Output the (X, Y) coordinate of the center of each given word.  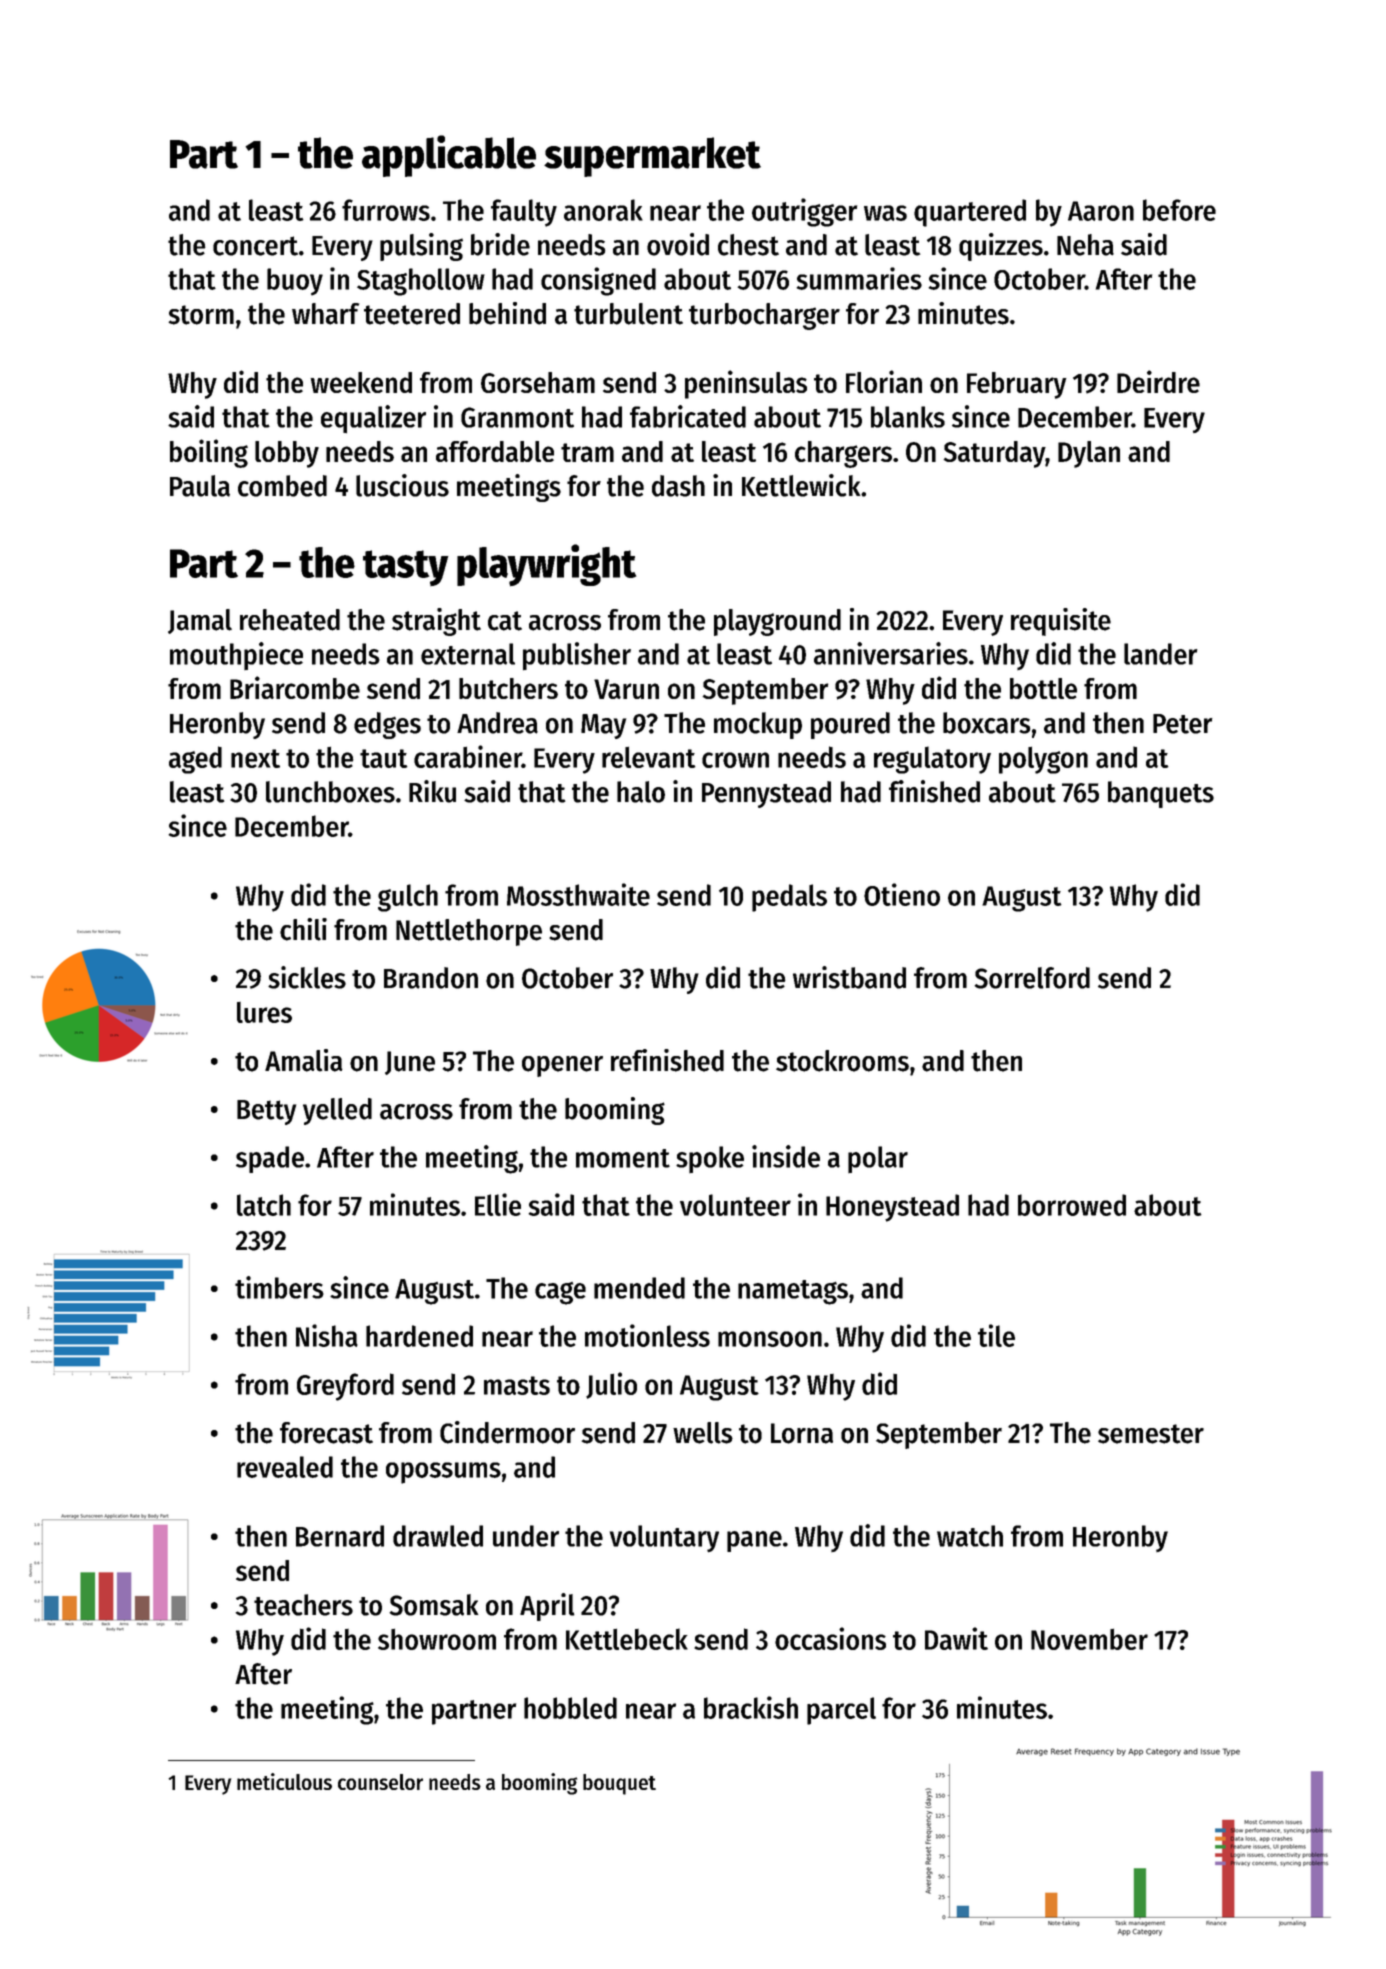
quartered (970, 213)
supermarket (652, 157)
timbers (279, 1287)
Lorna (802, 1433)
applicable (449, 156)
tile (996, 1335)
